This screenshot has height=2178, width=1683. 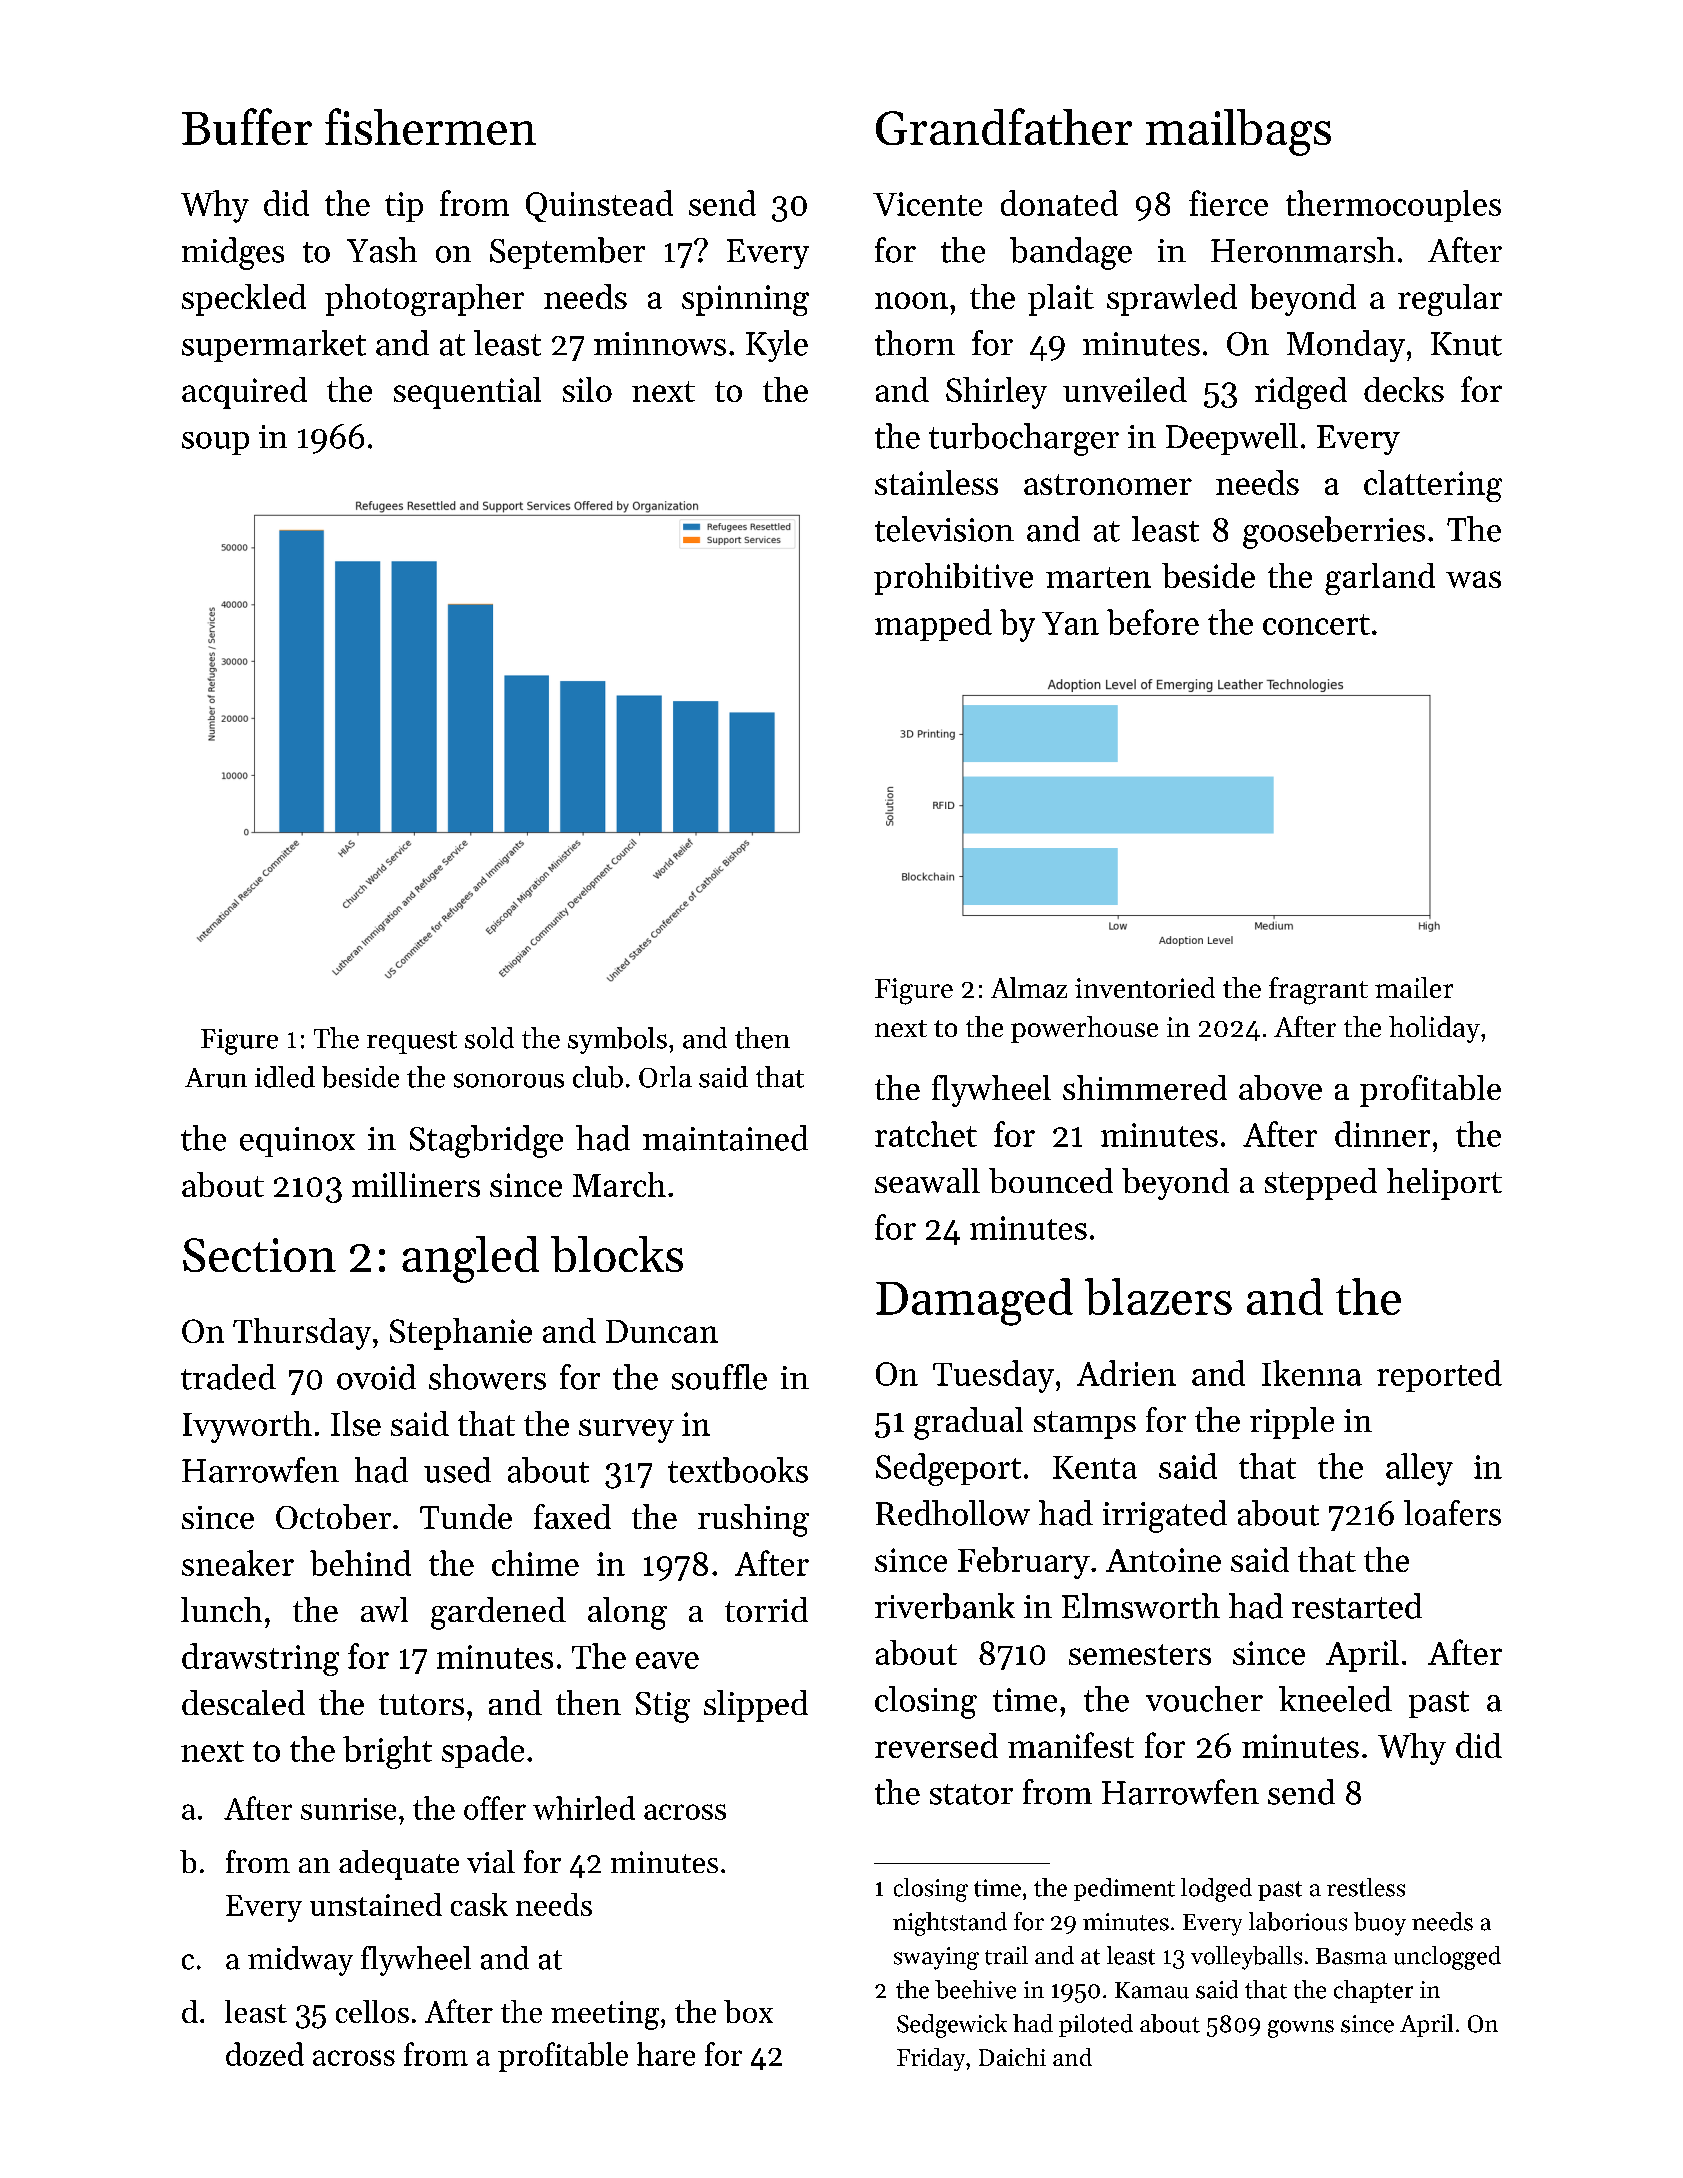 What do you see at coordinates (1301, 2029) in the screenshot?
I see `gowns` at bounding box center [1301, 2029].
